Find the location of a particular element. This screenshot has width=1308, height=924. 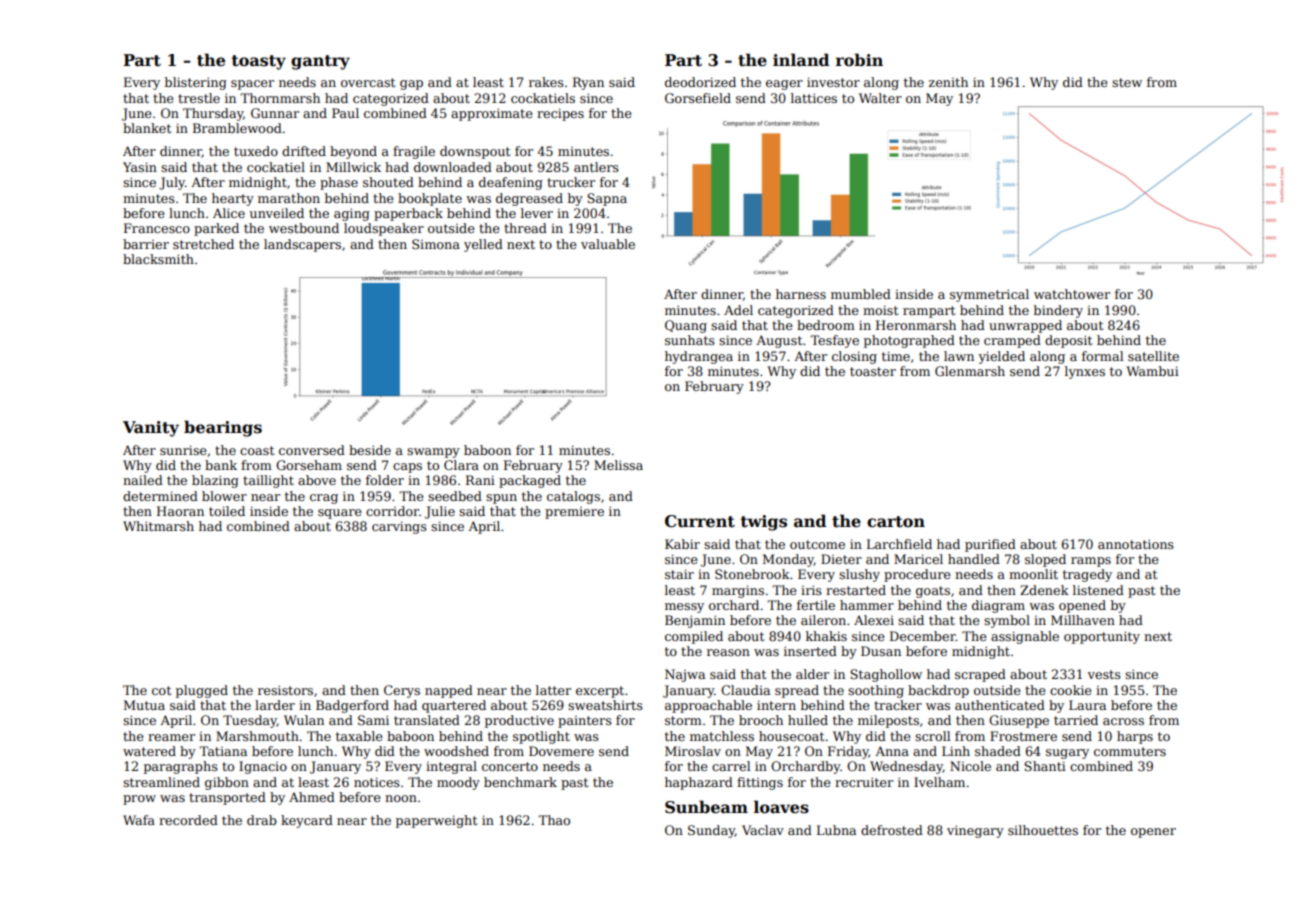

keycard is located at coordinates (307, 821).
